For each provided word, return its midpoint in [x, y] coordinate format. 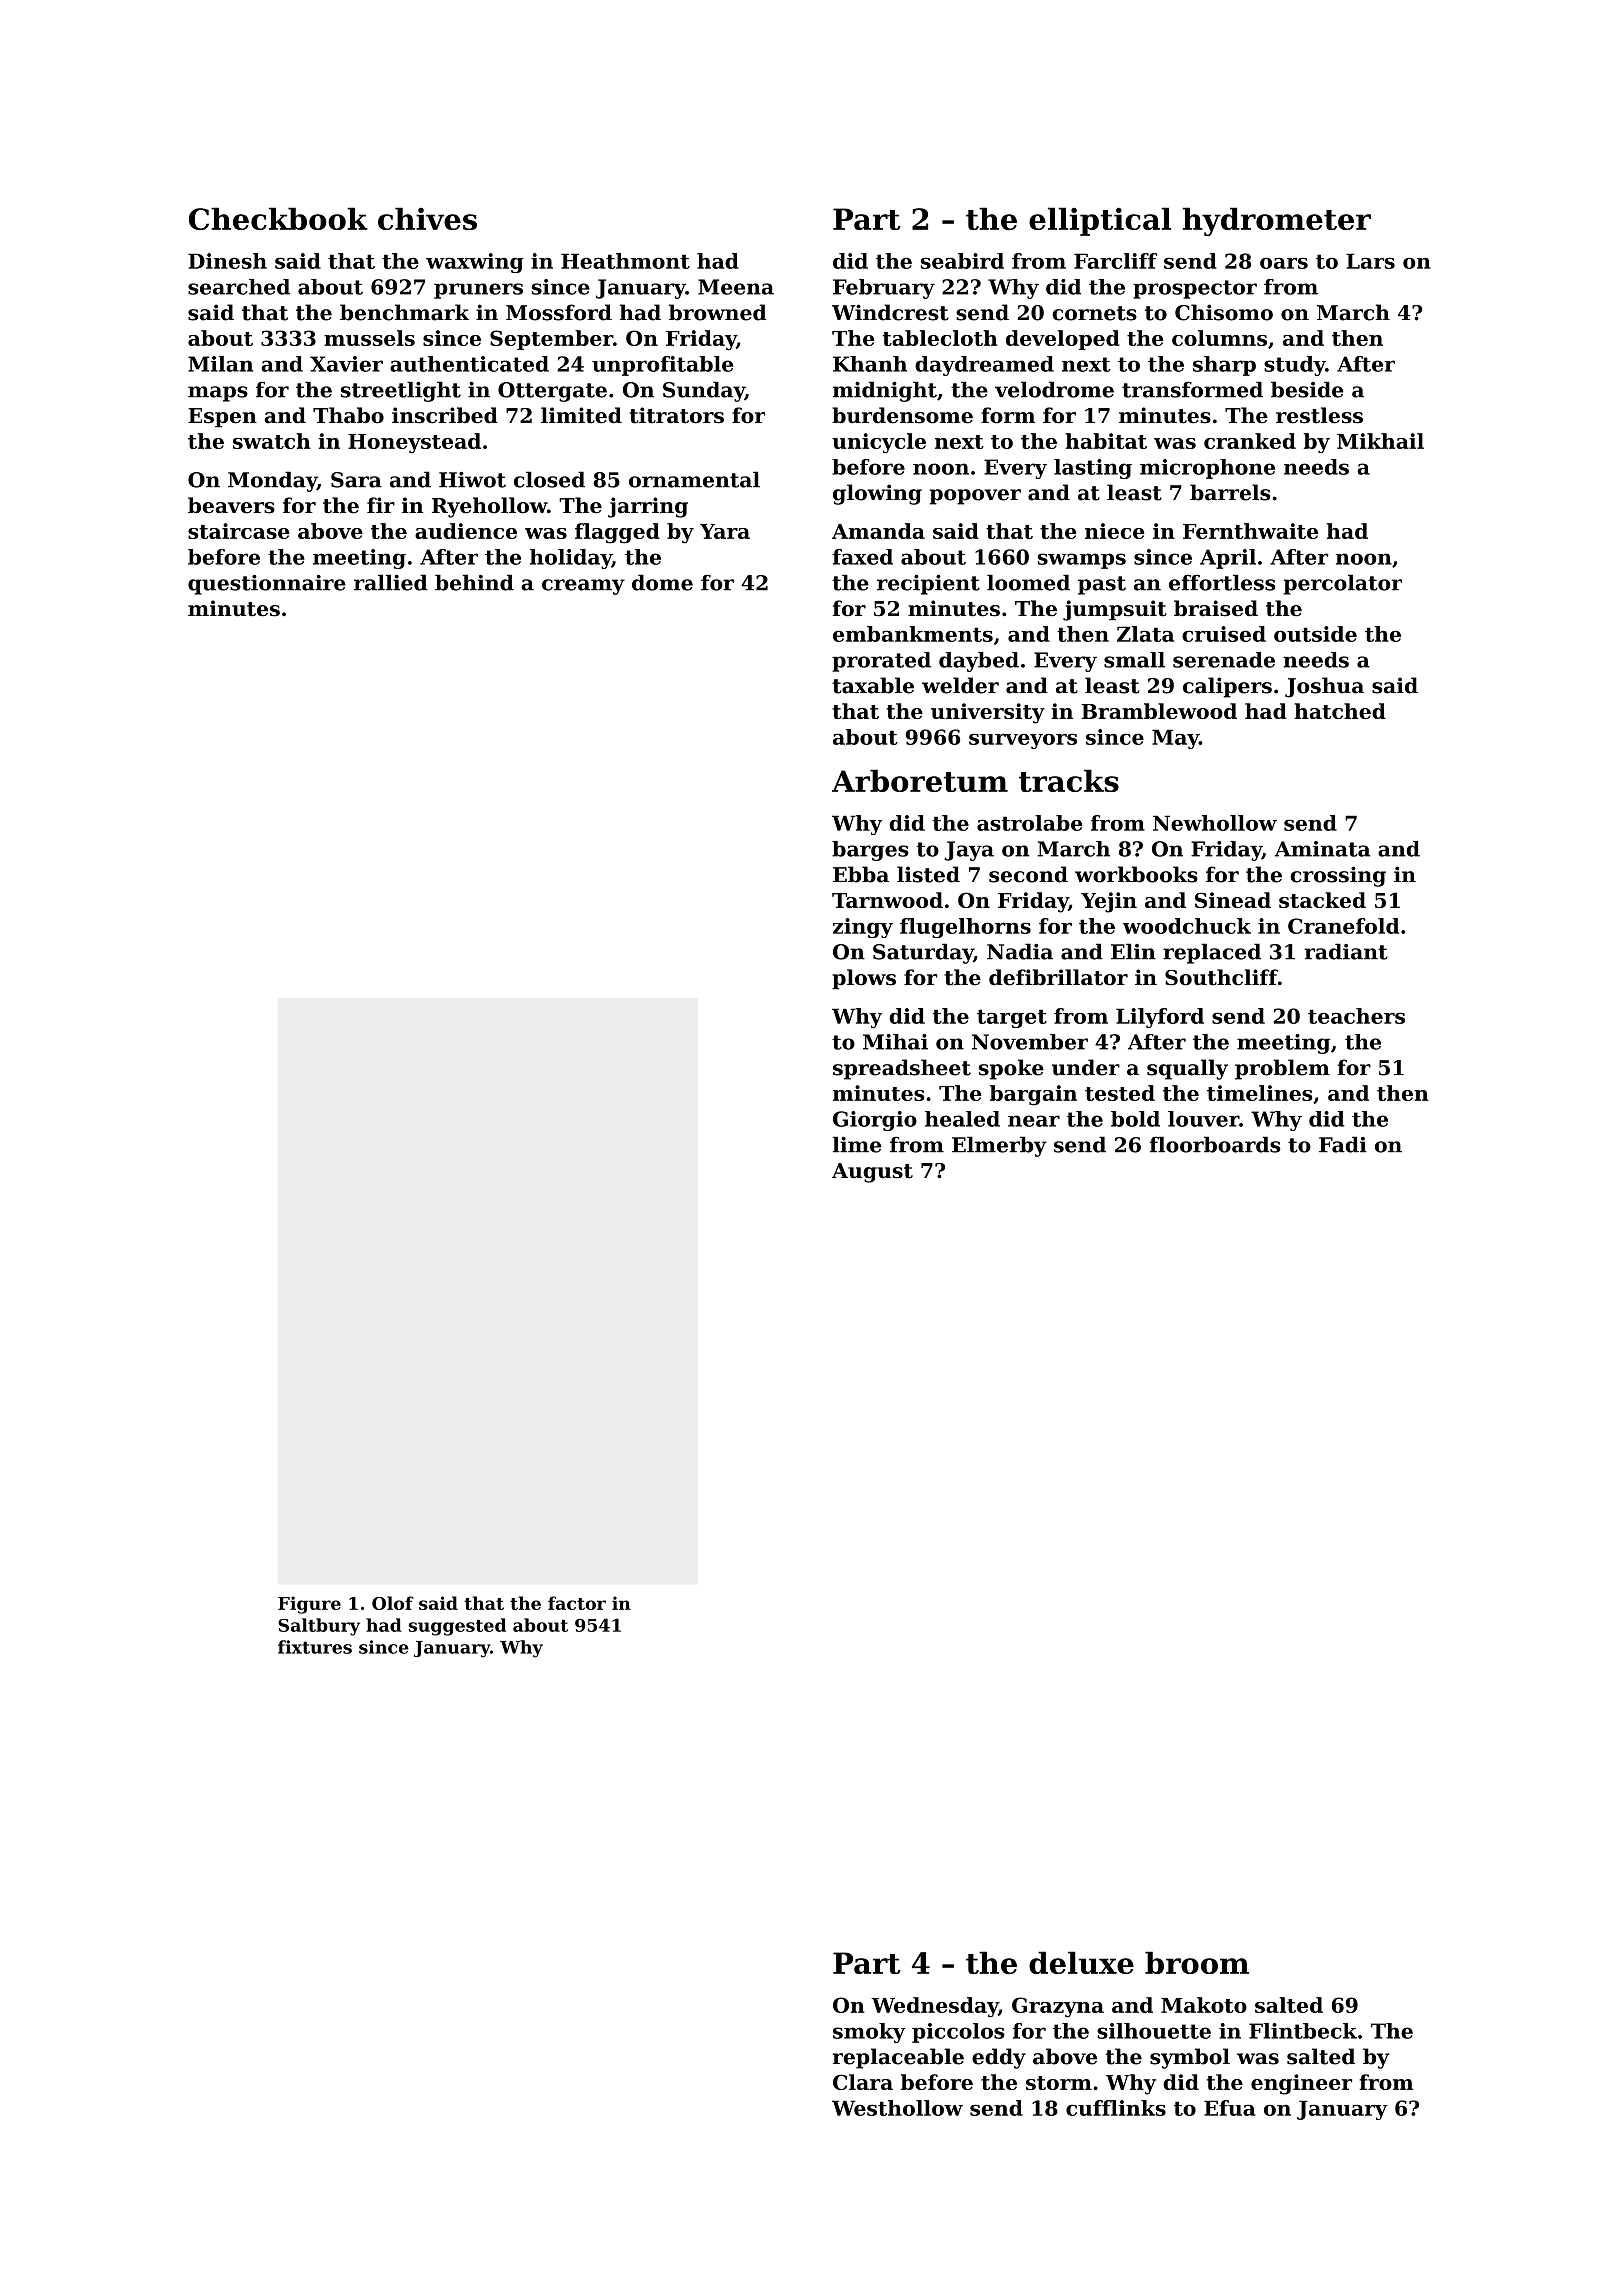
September [551, 340]
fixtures [315, 1647]
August [872, 1173]
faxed [862, 557]
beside [1307, 389]
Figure [309, 1605]
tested [1120, 1093]
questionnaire [267, 585]
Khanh [870, 364]
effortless [1222, 582]
